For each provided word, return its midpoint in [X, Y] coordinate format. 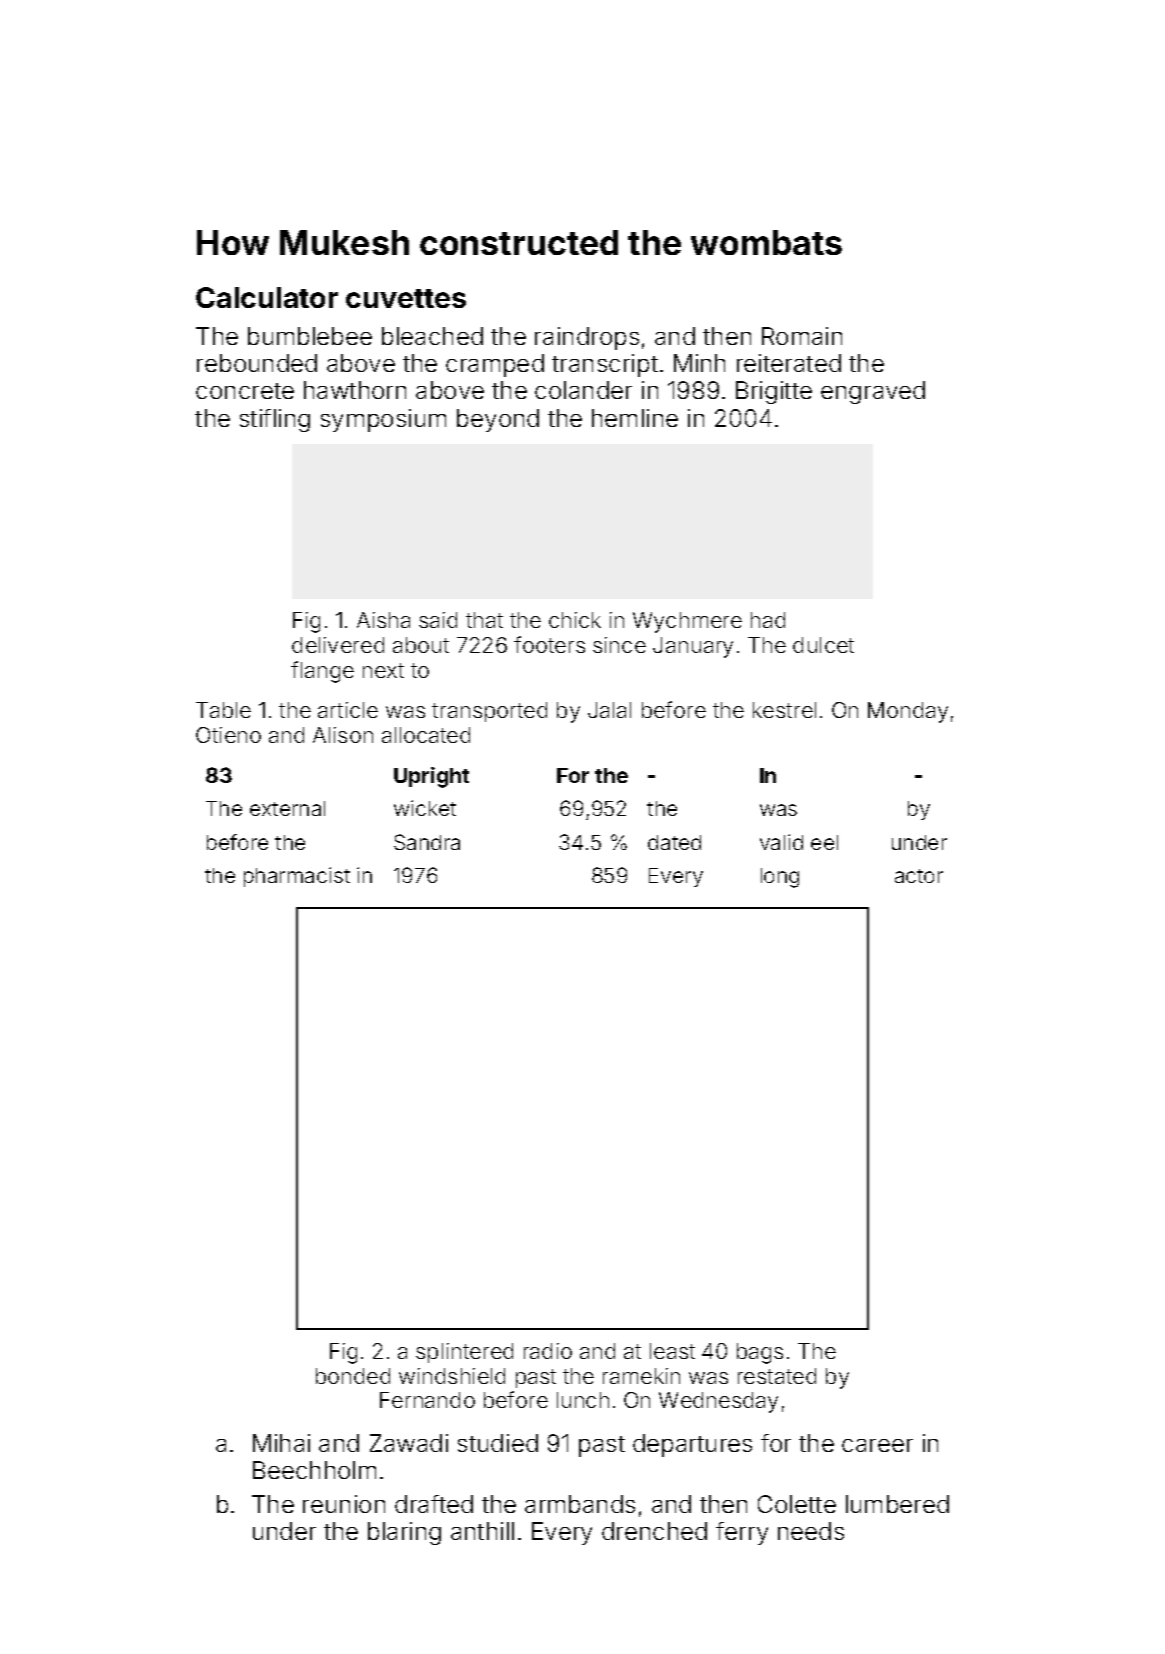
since [619, 645]
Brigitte [774, 392]
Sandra [427, 842]
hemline [635, 418]
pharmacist [297, 877]
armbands [580, 1504]
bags [760, 1353]
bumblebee [310, 336]
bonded [353, 1376]
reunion [344, 1504]
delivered [338, 645]
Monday [908, 712]
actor [919, 876]
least [672, 1351]
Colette [797, 1504]
